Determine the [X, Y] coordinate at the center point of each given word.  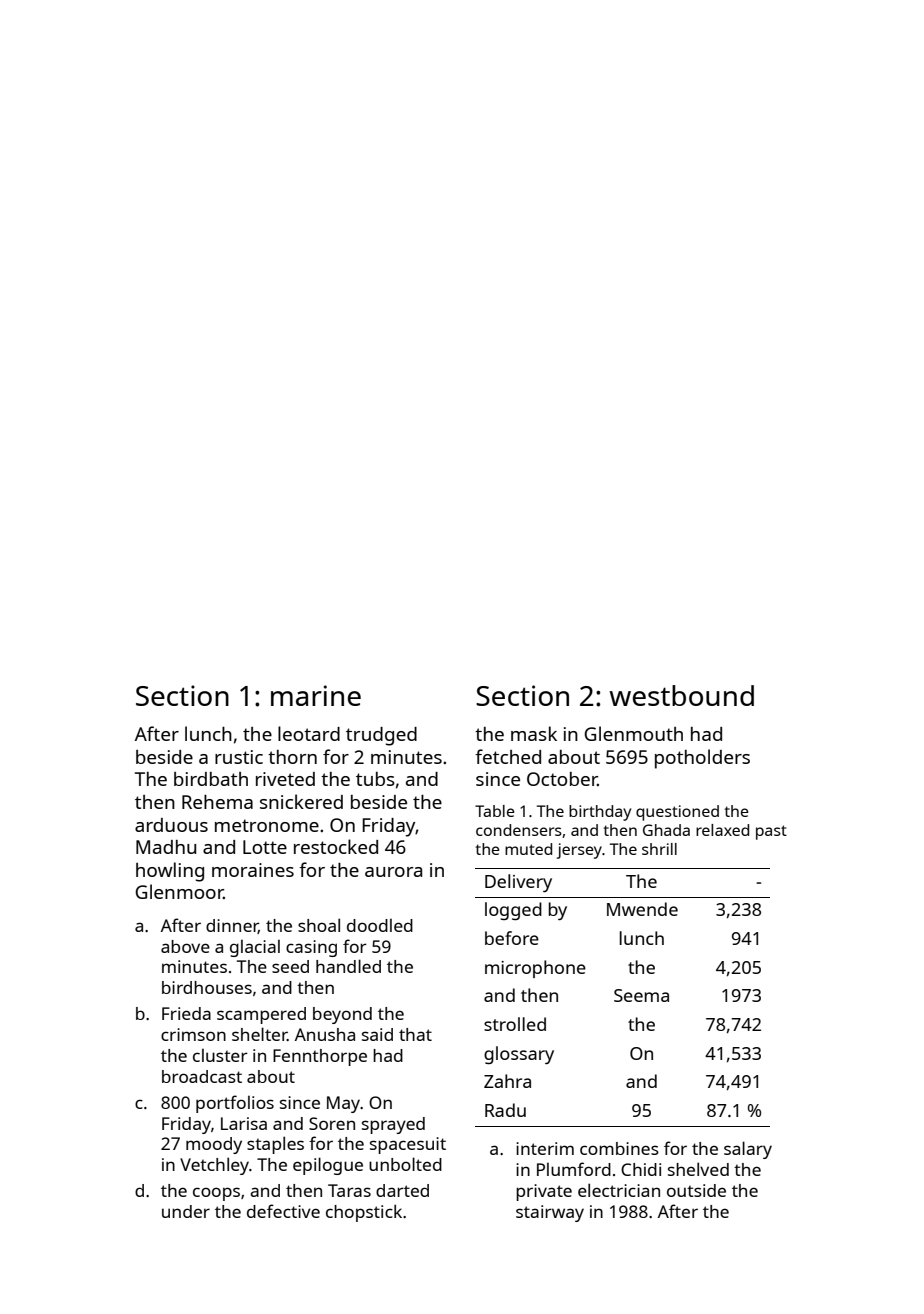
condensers [519, 830]
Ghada [666, 830]
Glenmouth [633, 733]
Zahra [507, 1081]
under [186, 1211]
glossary [519, 1055]
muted [528, 849]
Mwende [642, 909]
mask [534, 733]
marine [316, 695]
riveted [285, 779]
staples [275, 1145]
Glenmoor [179, 891]
